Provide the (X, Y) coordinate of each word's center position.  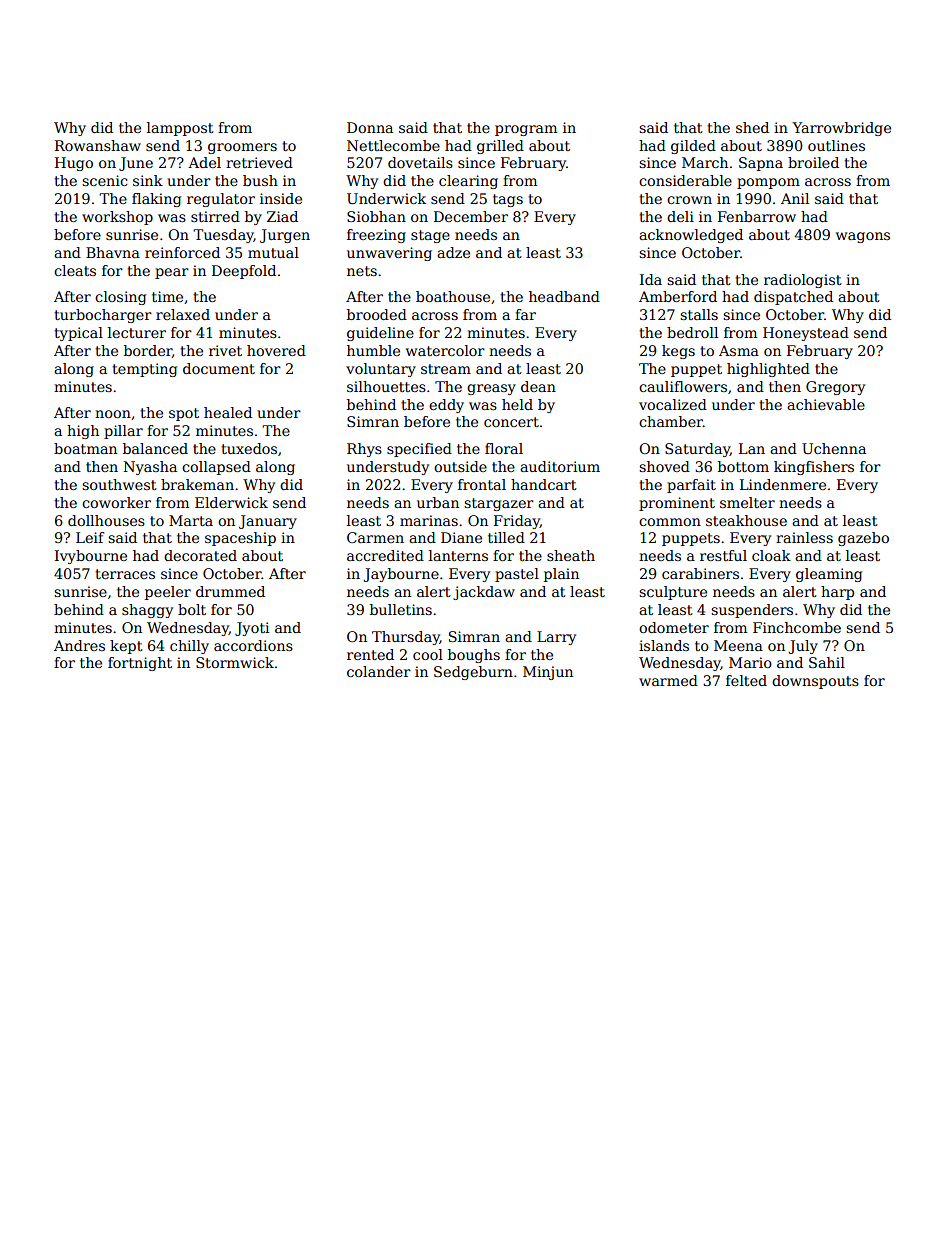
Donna (370, 127)
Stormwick (235, 662)
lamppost (180, 129)
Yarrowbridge (841, 129)
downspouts (815, 682)
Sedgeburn (473, 673)
